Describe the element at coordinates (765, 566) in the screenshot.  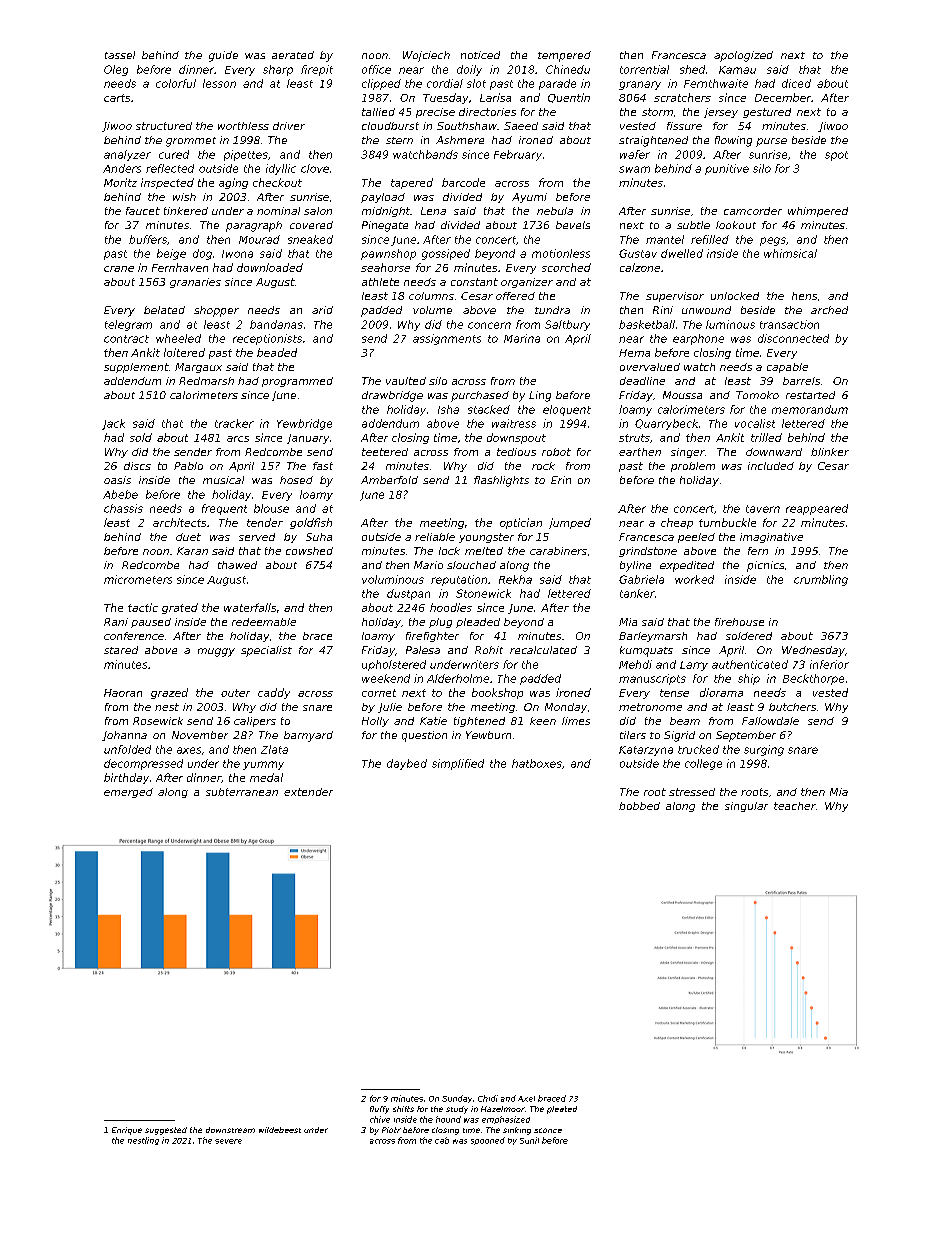
I see `picnics` at that location.
